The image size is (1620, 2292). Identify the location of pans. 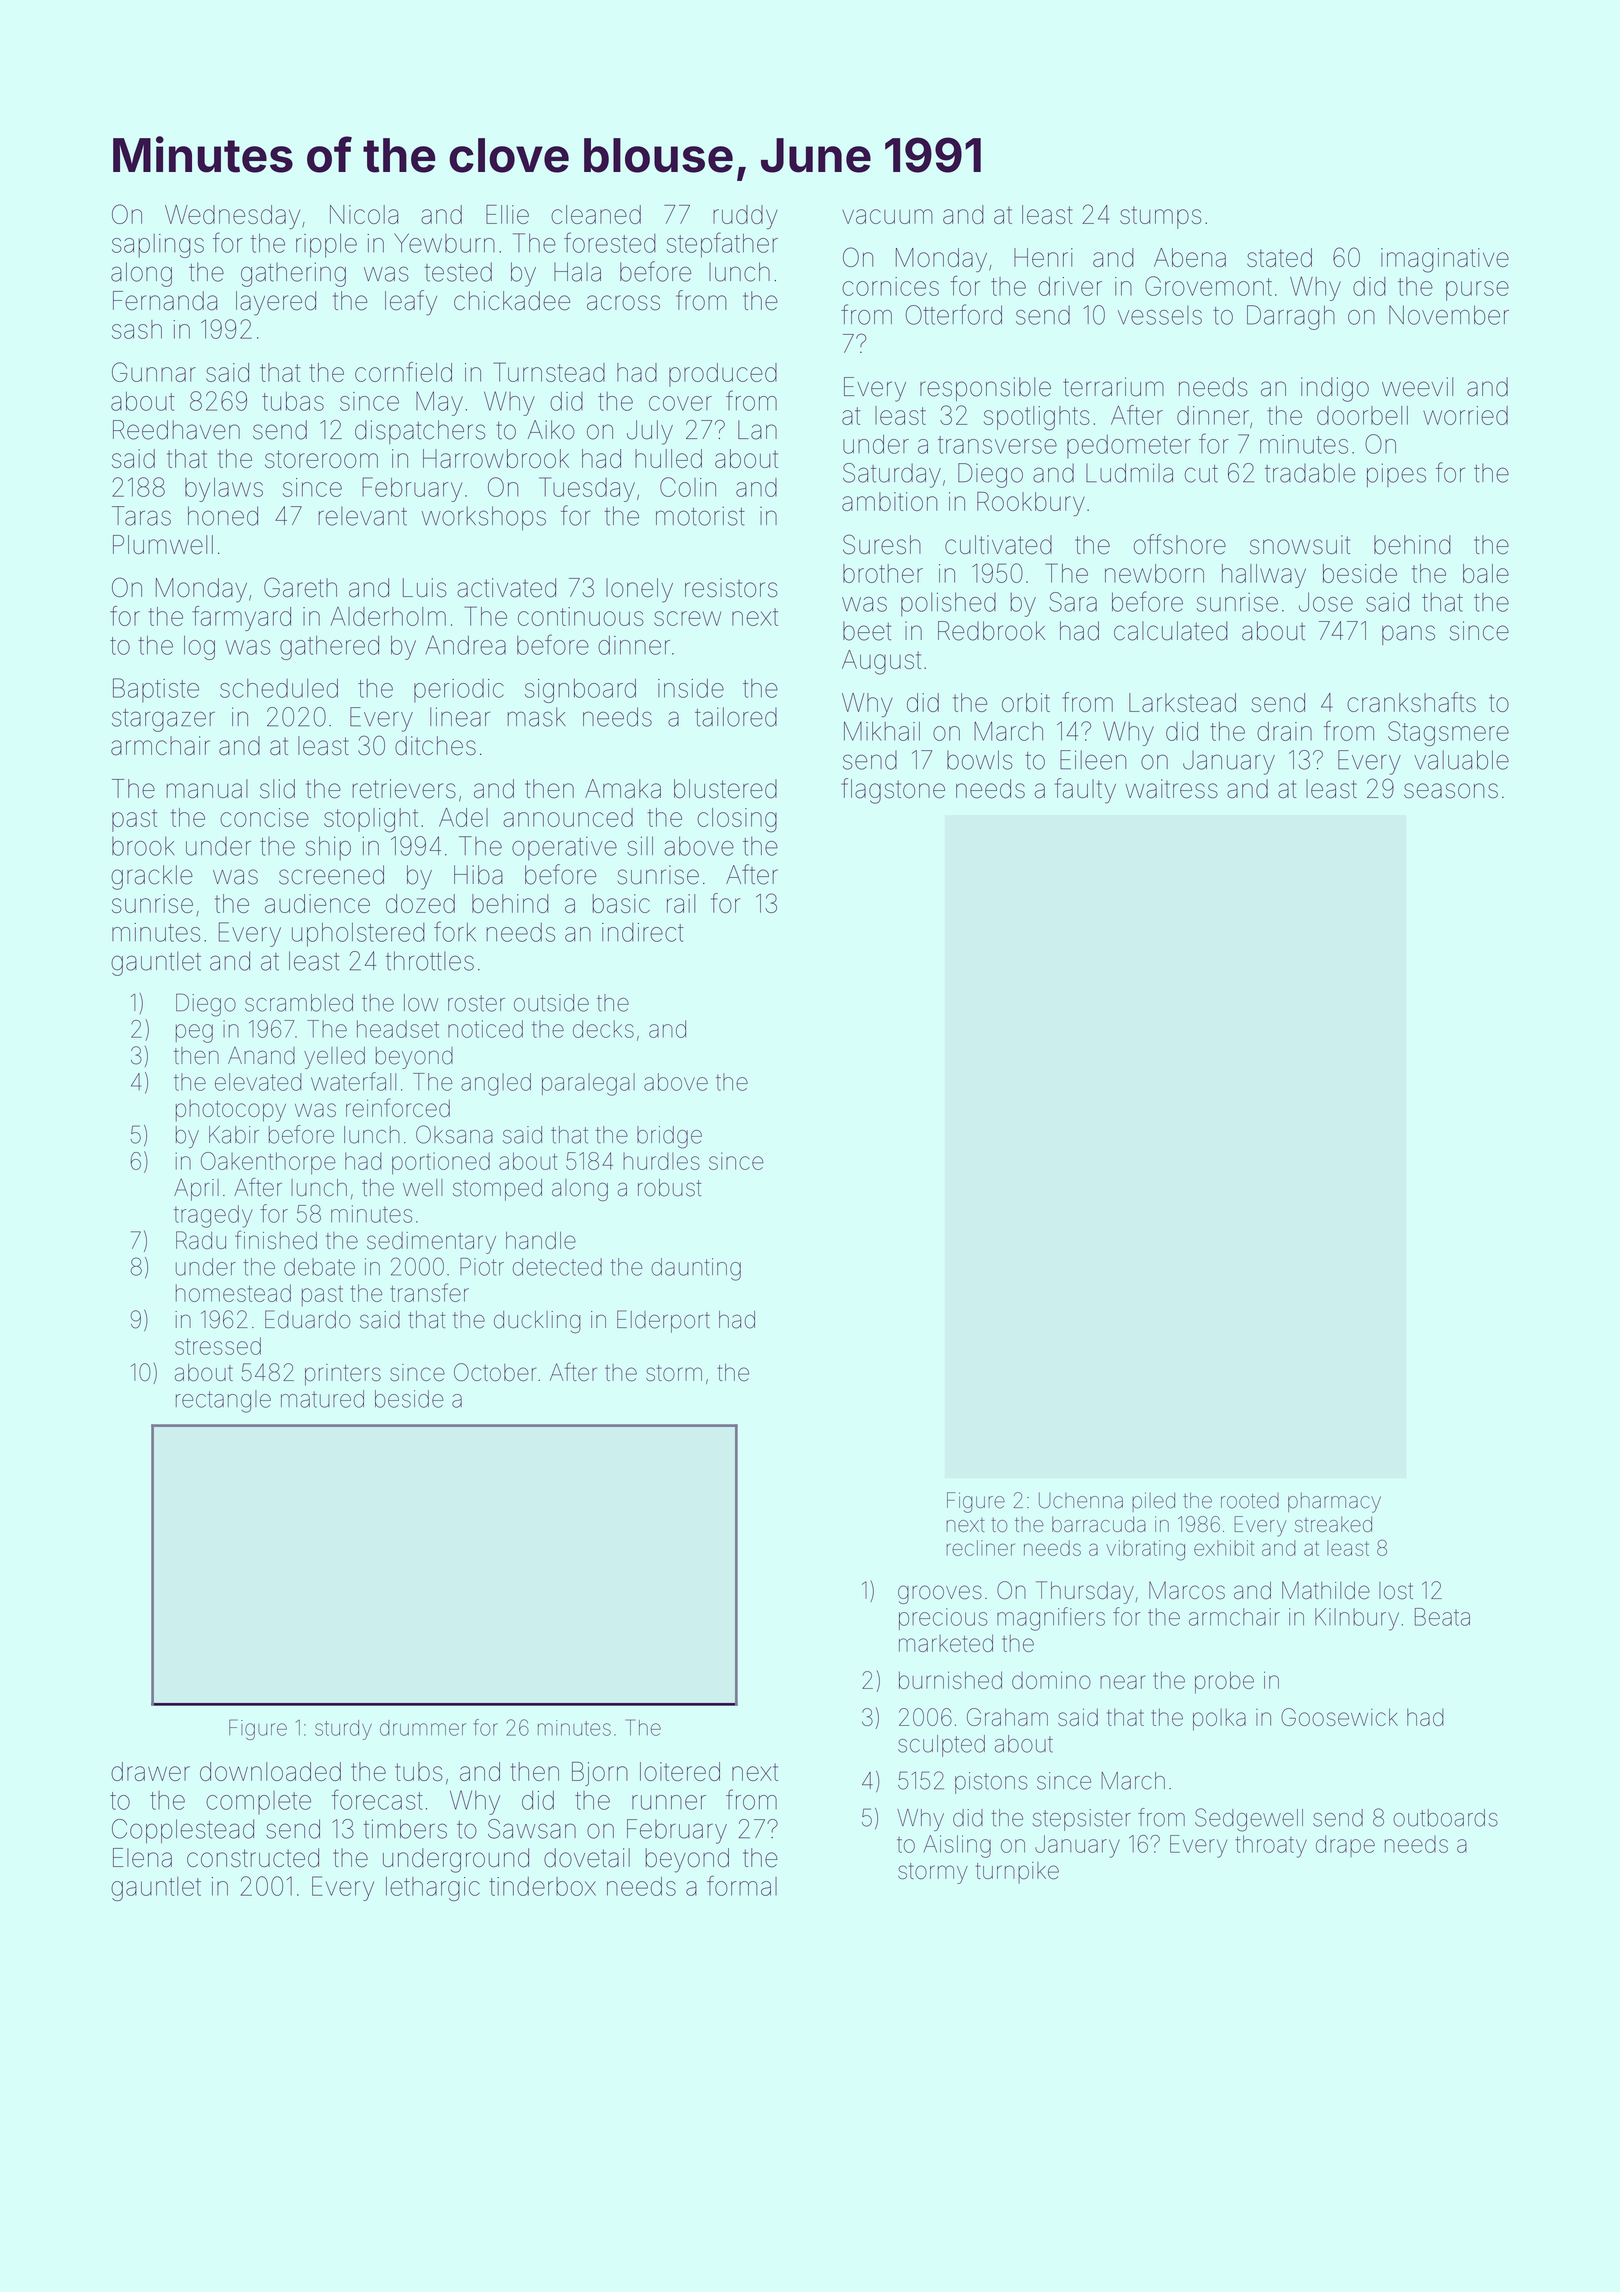
(1408, 635).
